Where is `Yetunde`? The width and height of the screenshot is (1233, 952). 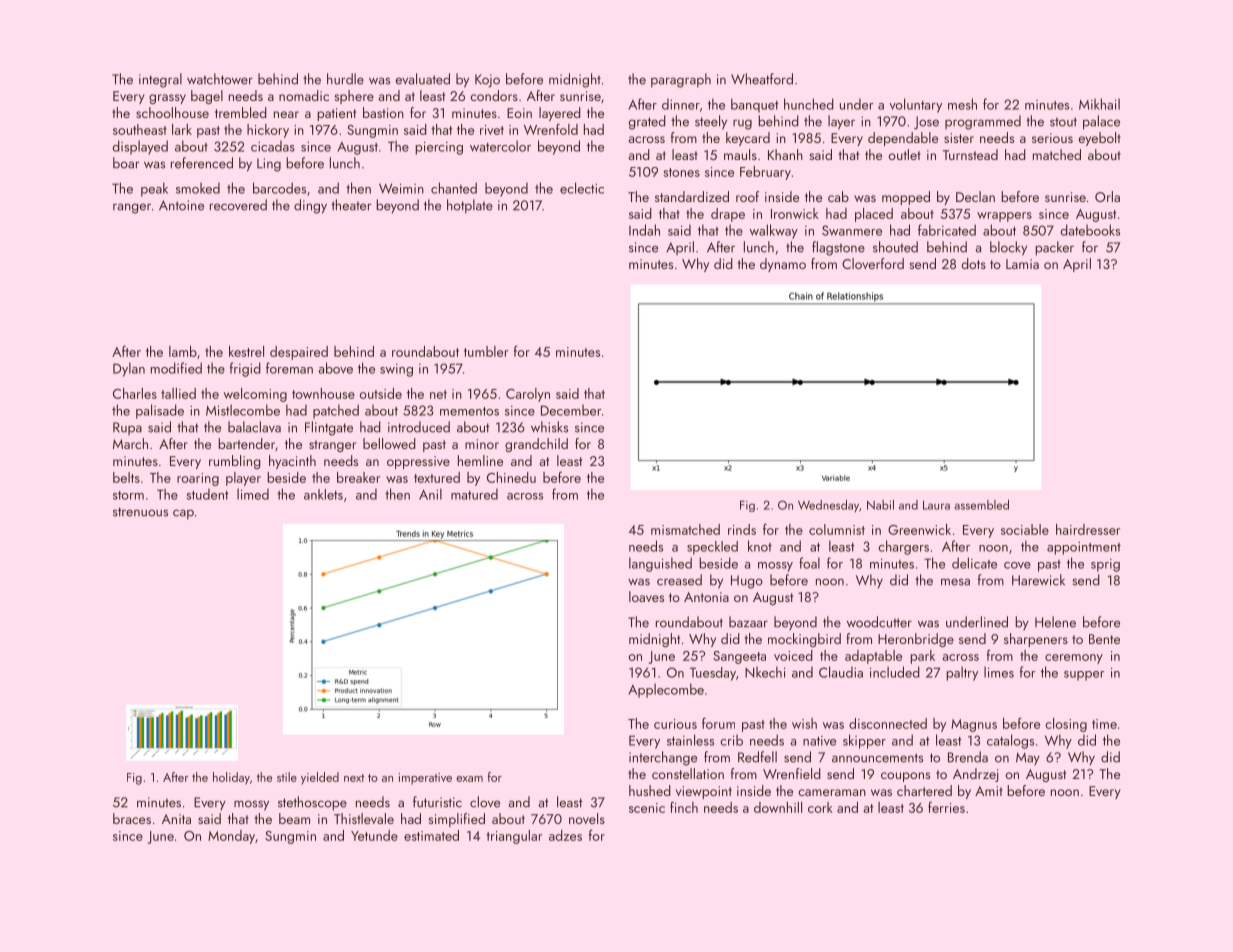
Yetunde is located at coordinates (374, 835).
